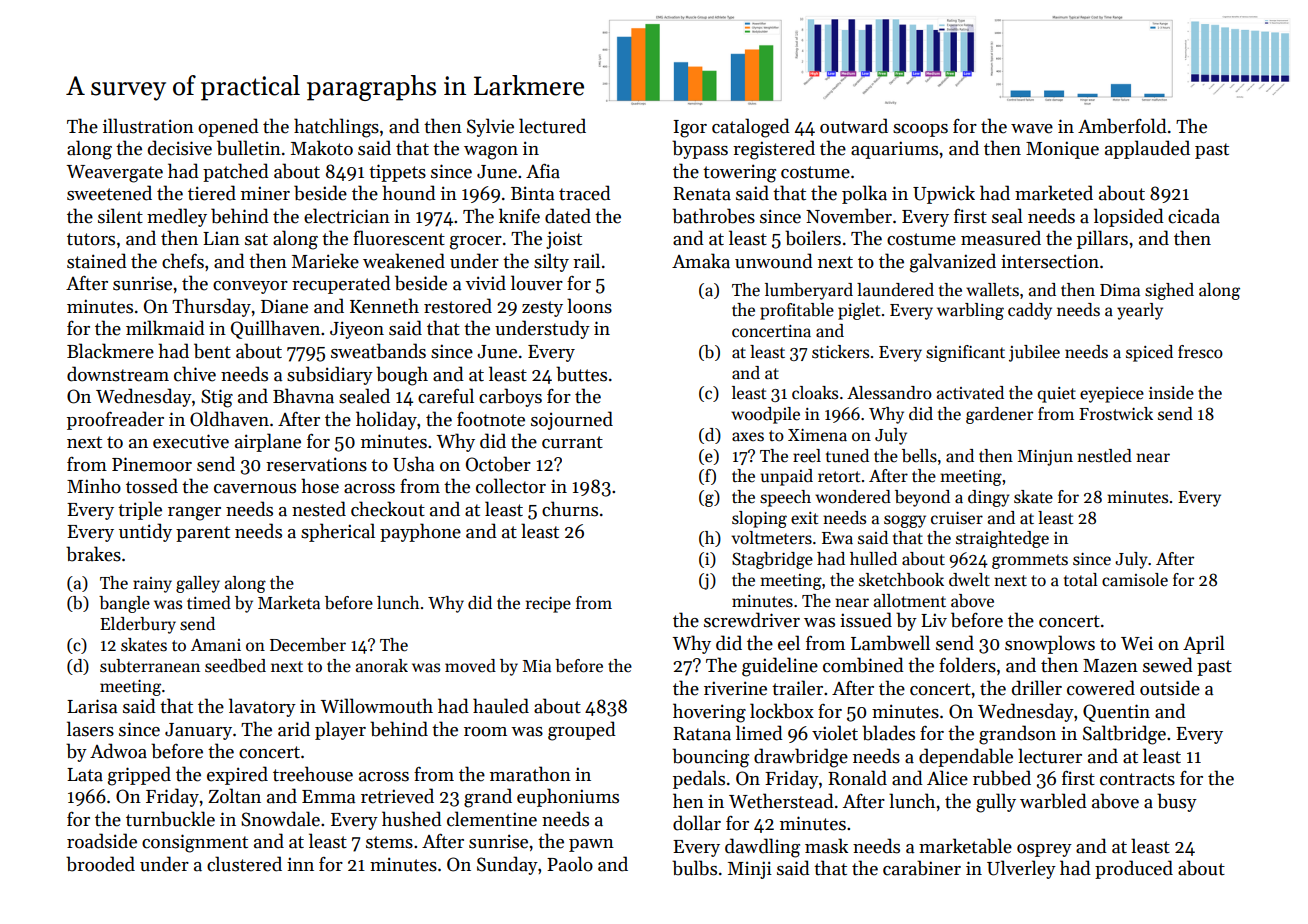 The height and width of the screenshot is (924, 1308). Describe the element at coordinates (785, 498) in the screenshot. I see `speech` at that location.
